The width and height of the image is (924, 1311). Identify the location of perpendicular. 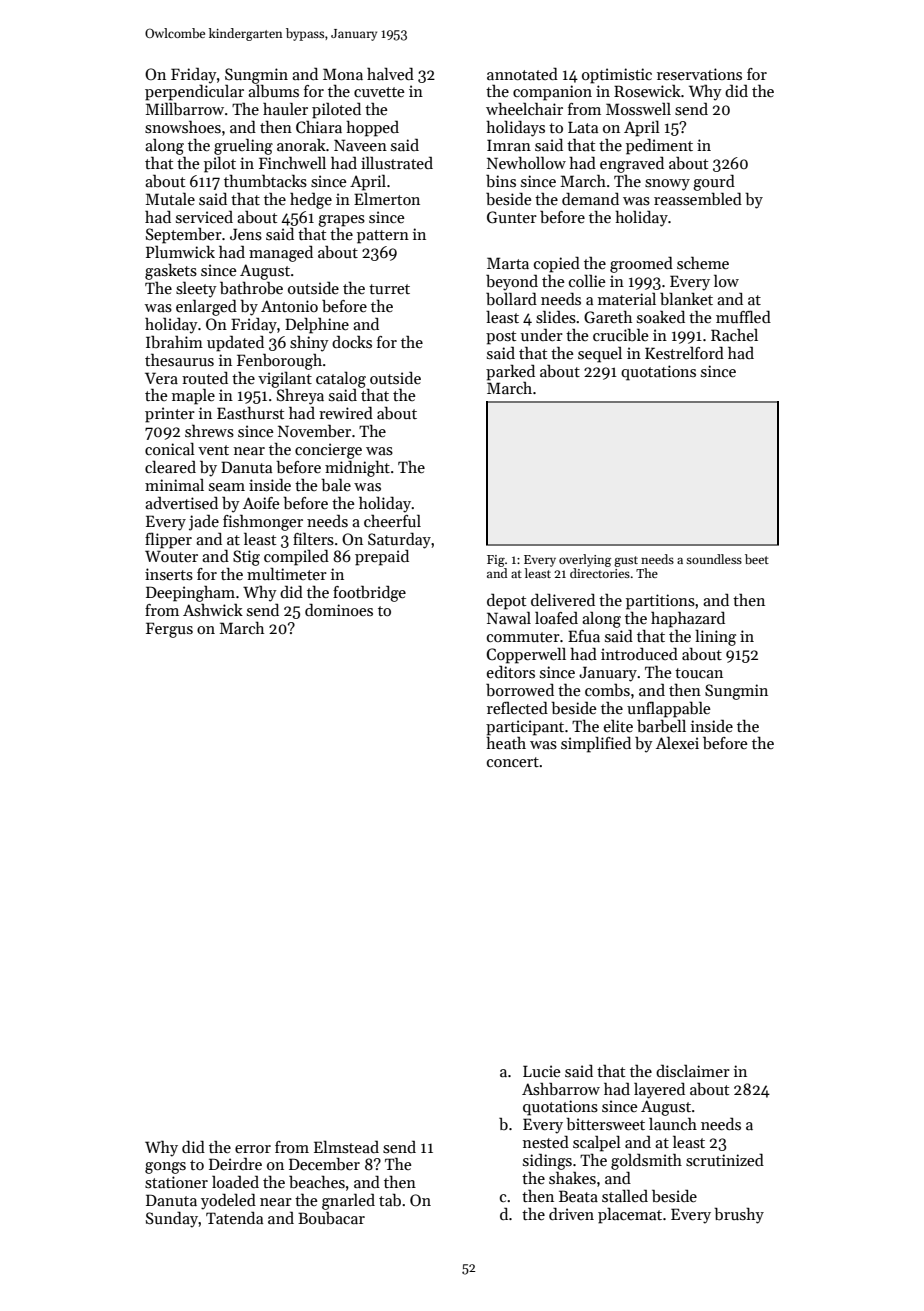
(194, 93).
